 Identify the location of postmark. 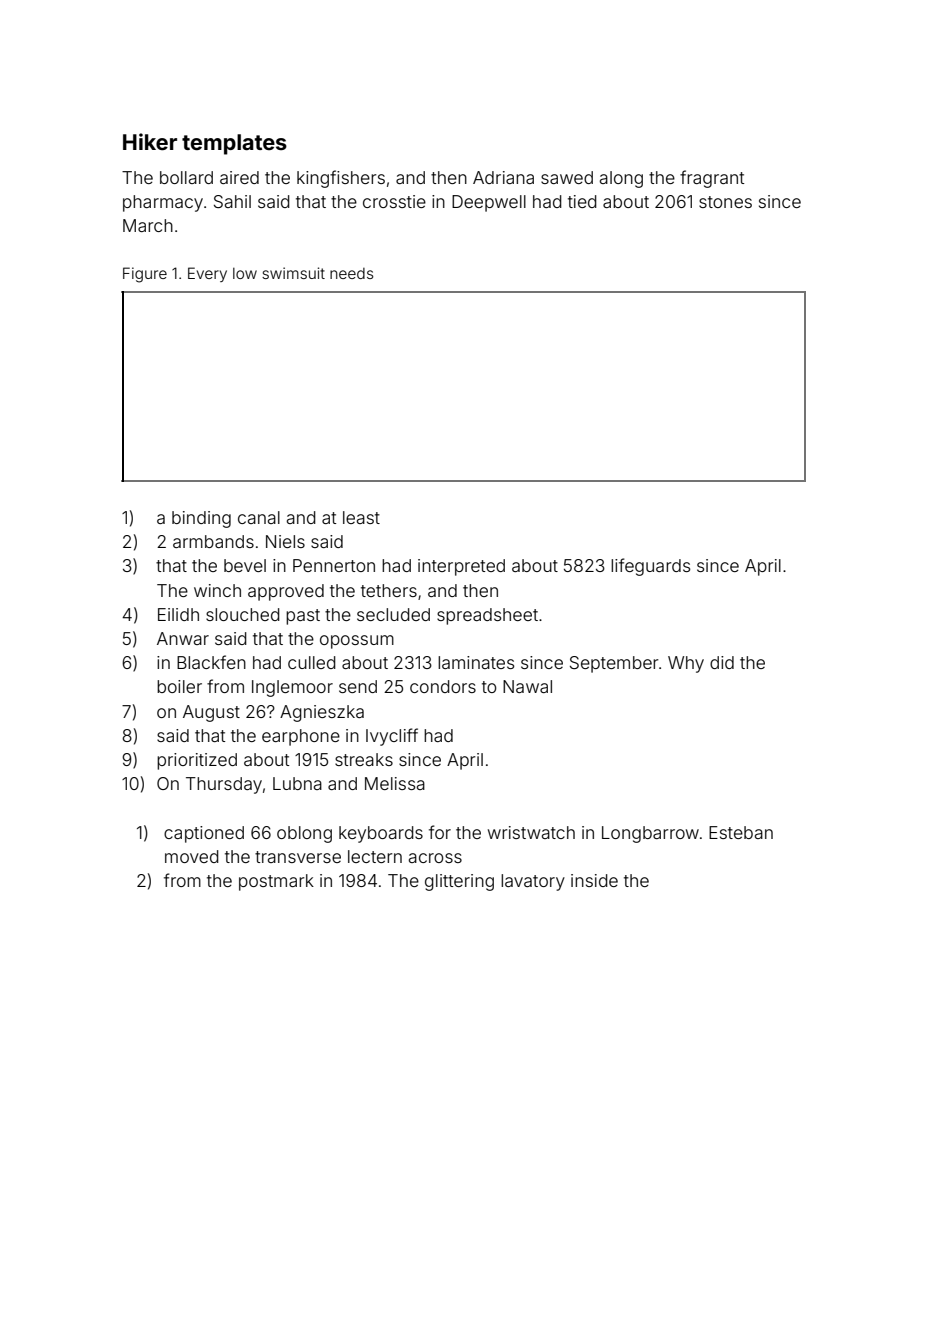
(276, 882).
